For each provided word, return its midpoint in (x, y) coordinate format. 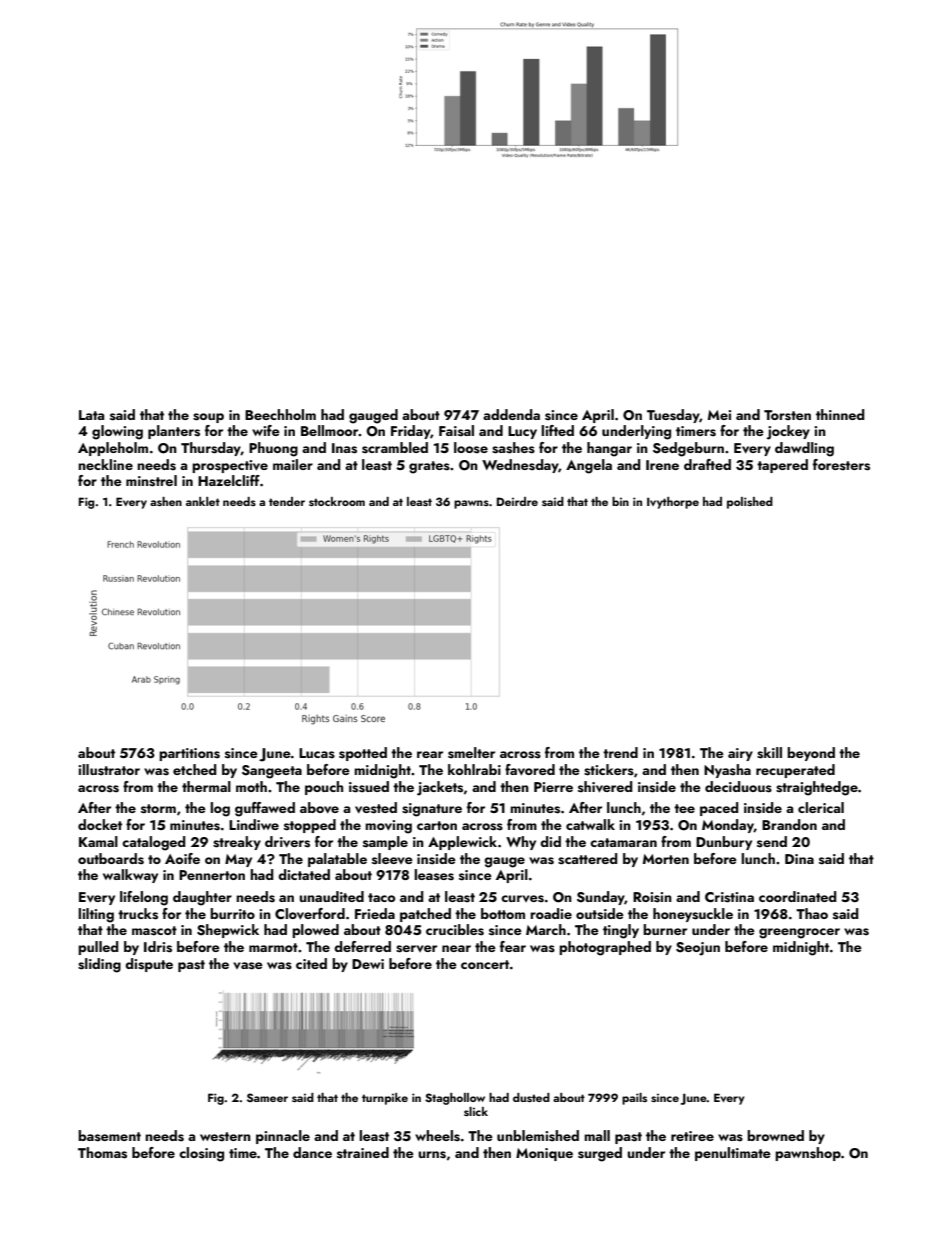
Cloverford (310, 914)
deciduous (738, 787)
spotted (363, 754)
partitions (189, 754)
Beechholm (280, 414)
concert (485, 964)
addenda (511, 414)
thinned (840, 414)
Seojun (698, 949)
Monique (544, 1154)
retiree (692, 1136)
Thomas (102, 1153)
